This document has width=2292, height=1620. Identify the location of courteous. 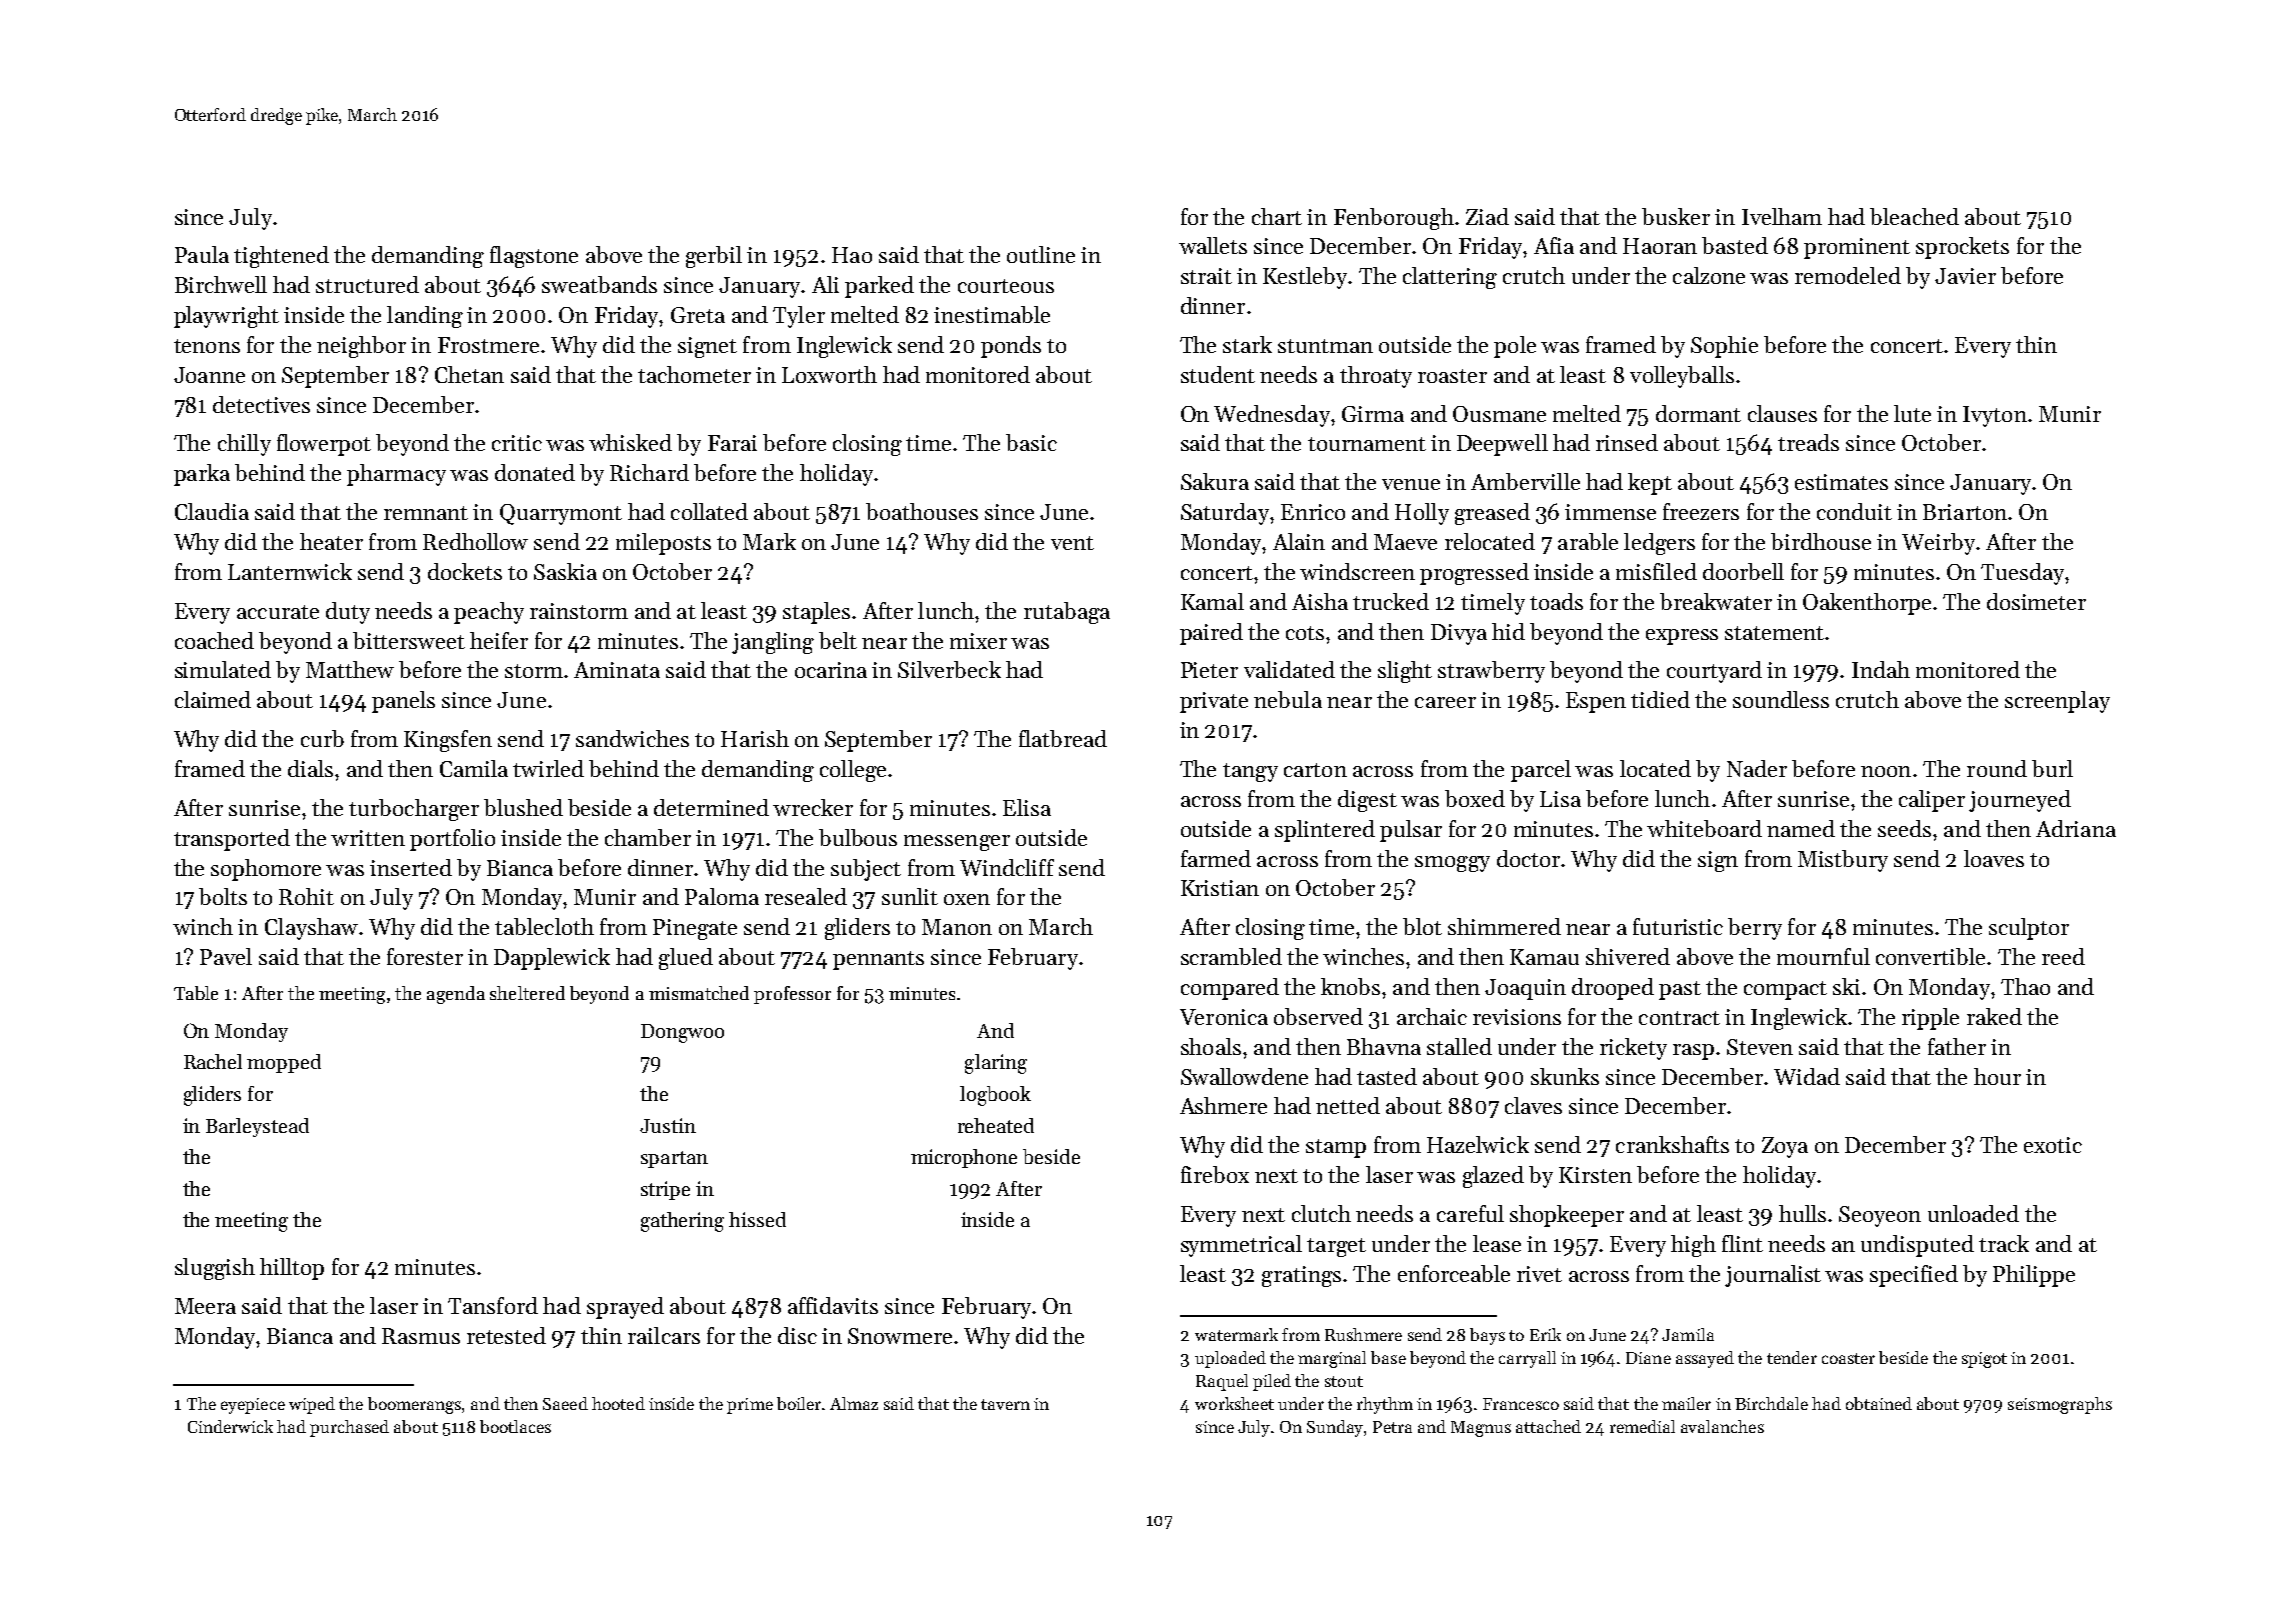
(1006, 286).
